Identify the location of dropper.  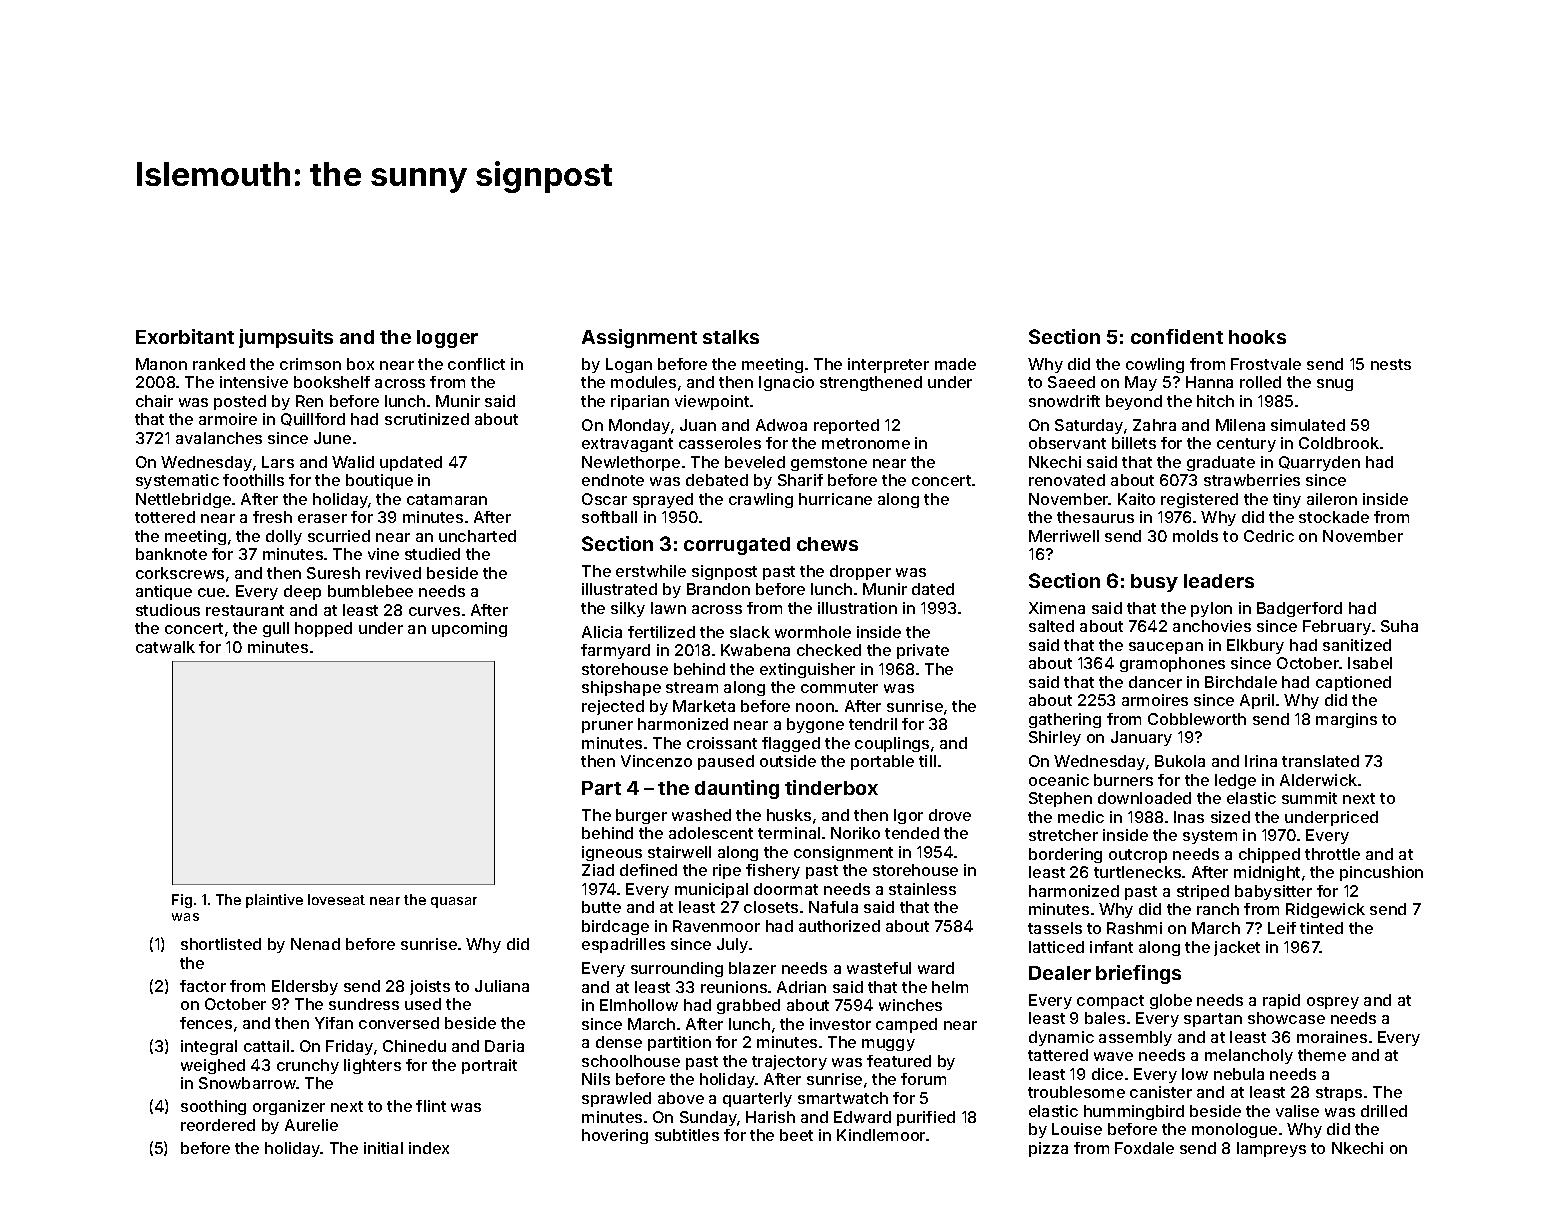
(860, 572).
